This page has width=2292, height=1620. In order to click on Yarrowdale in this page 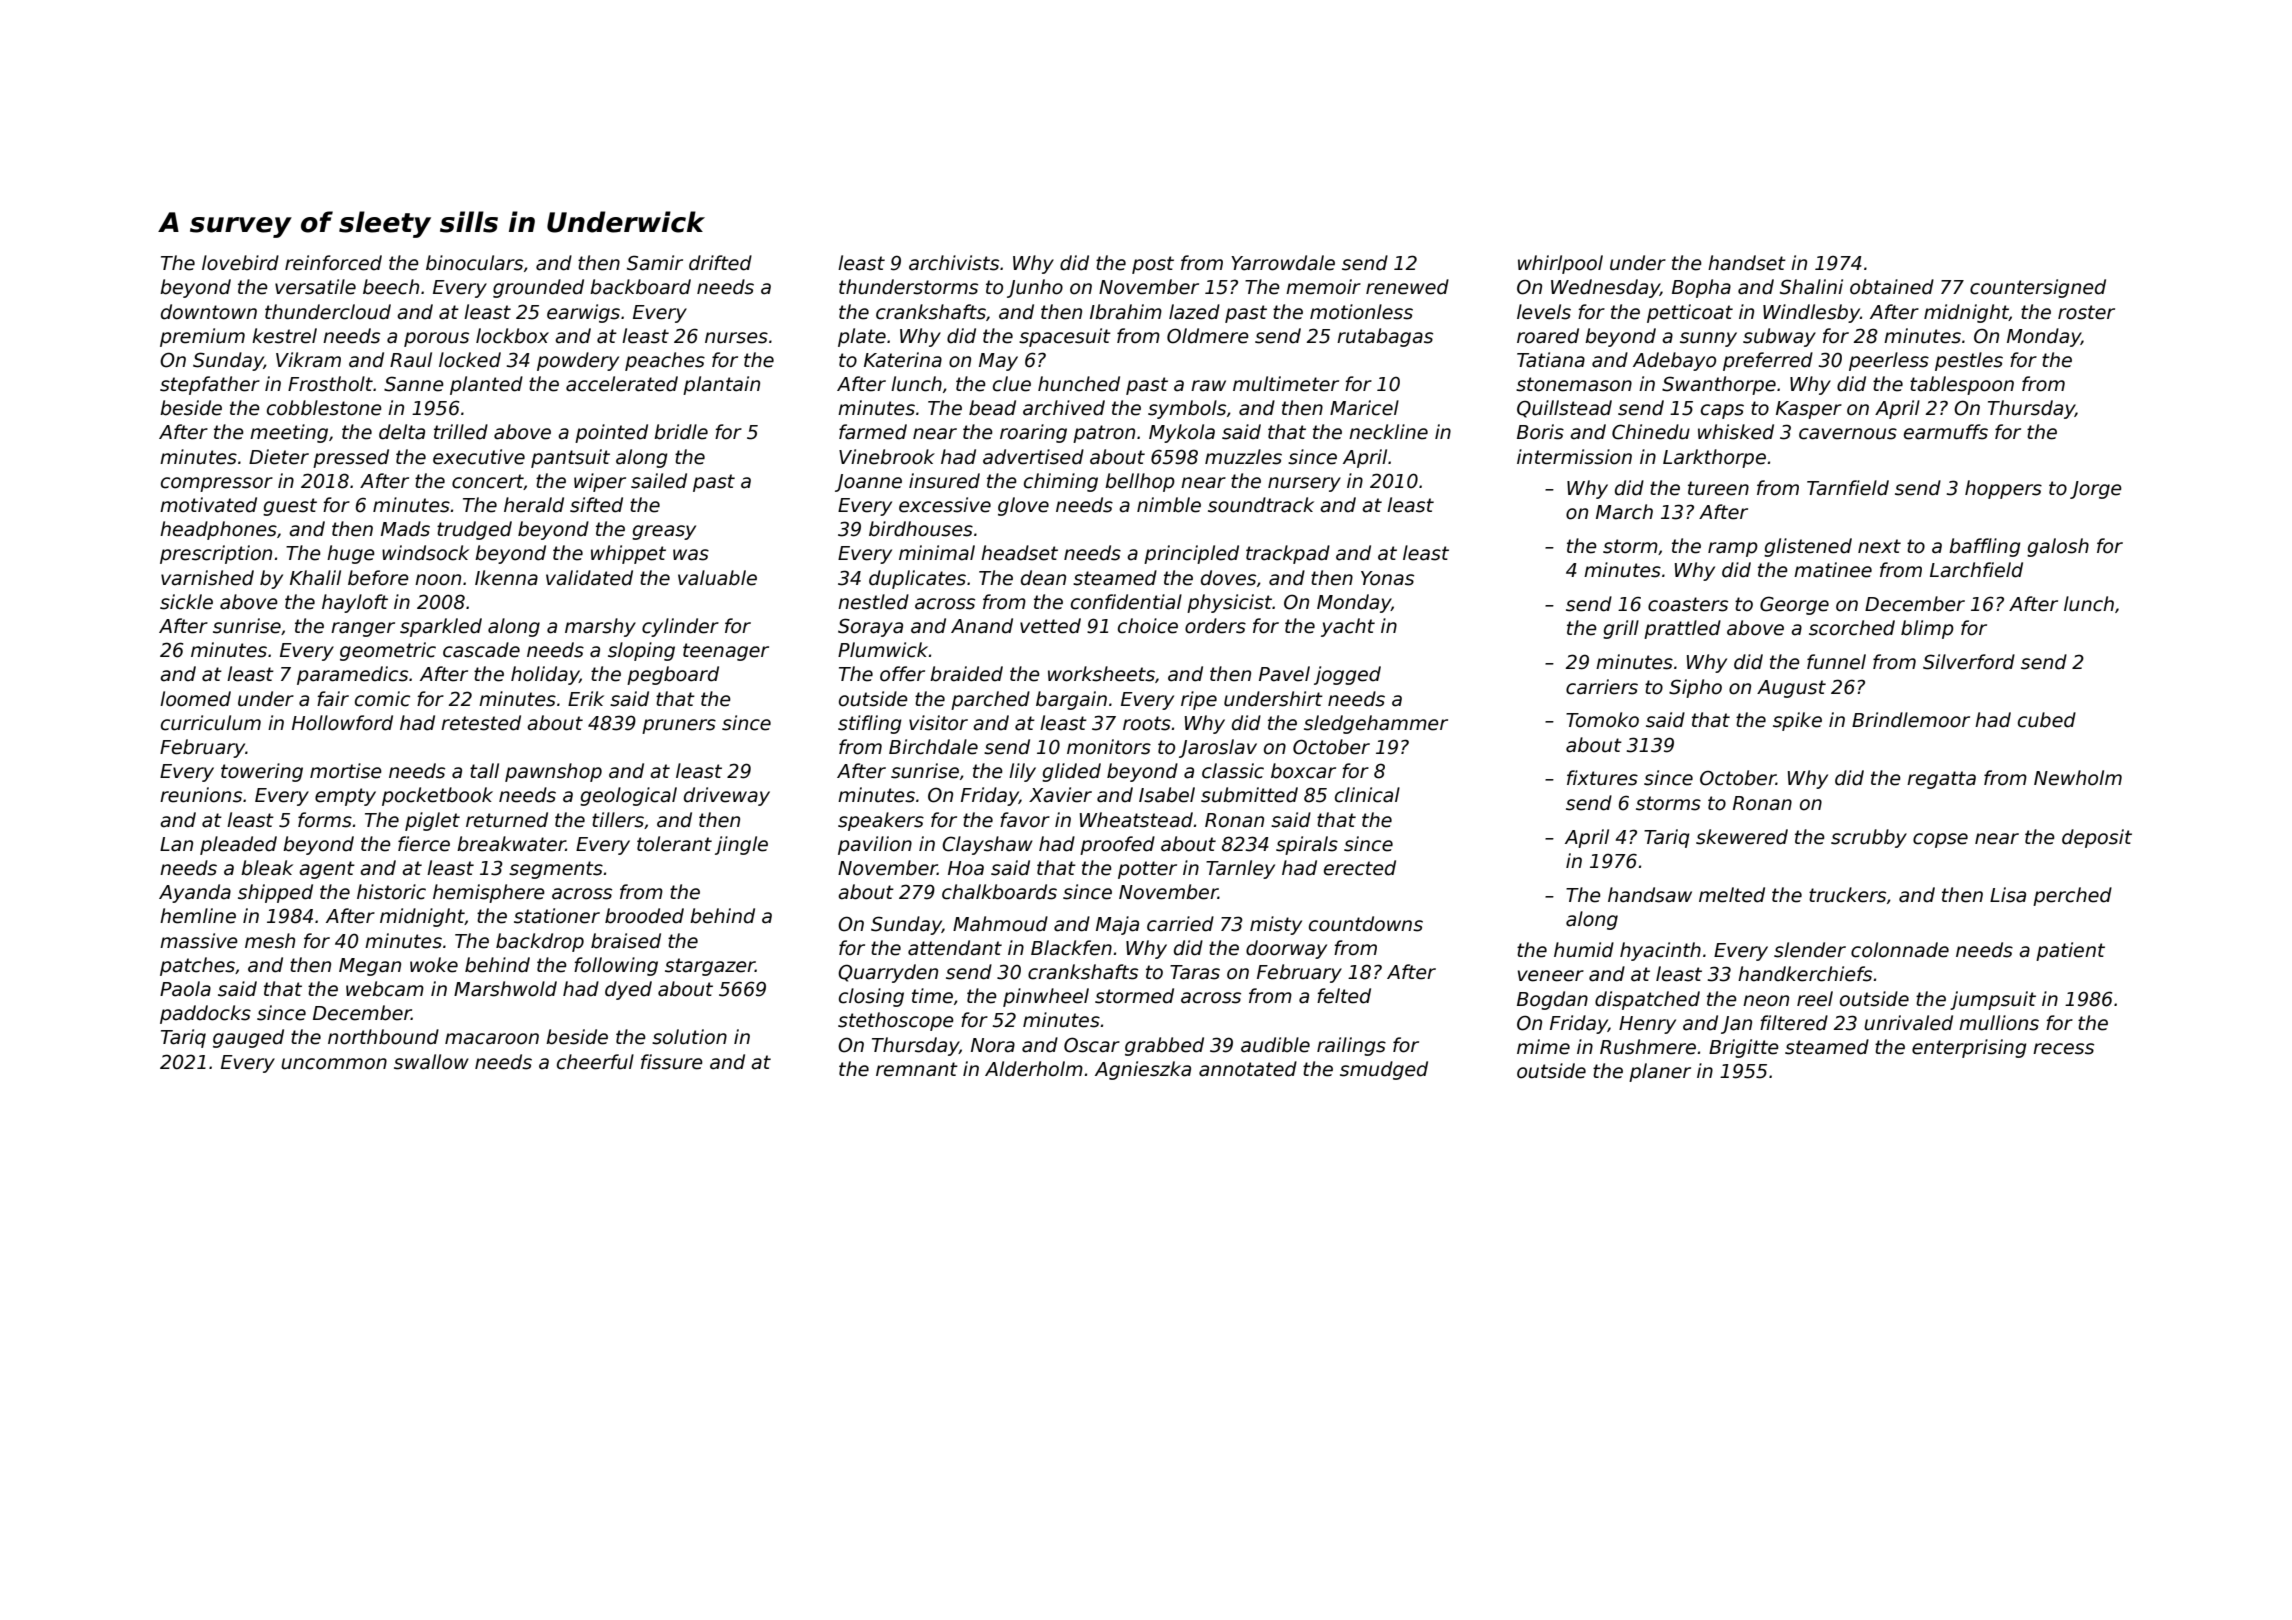, I will do `click(1283, 263)`.
